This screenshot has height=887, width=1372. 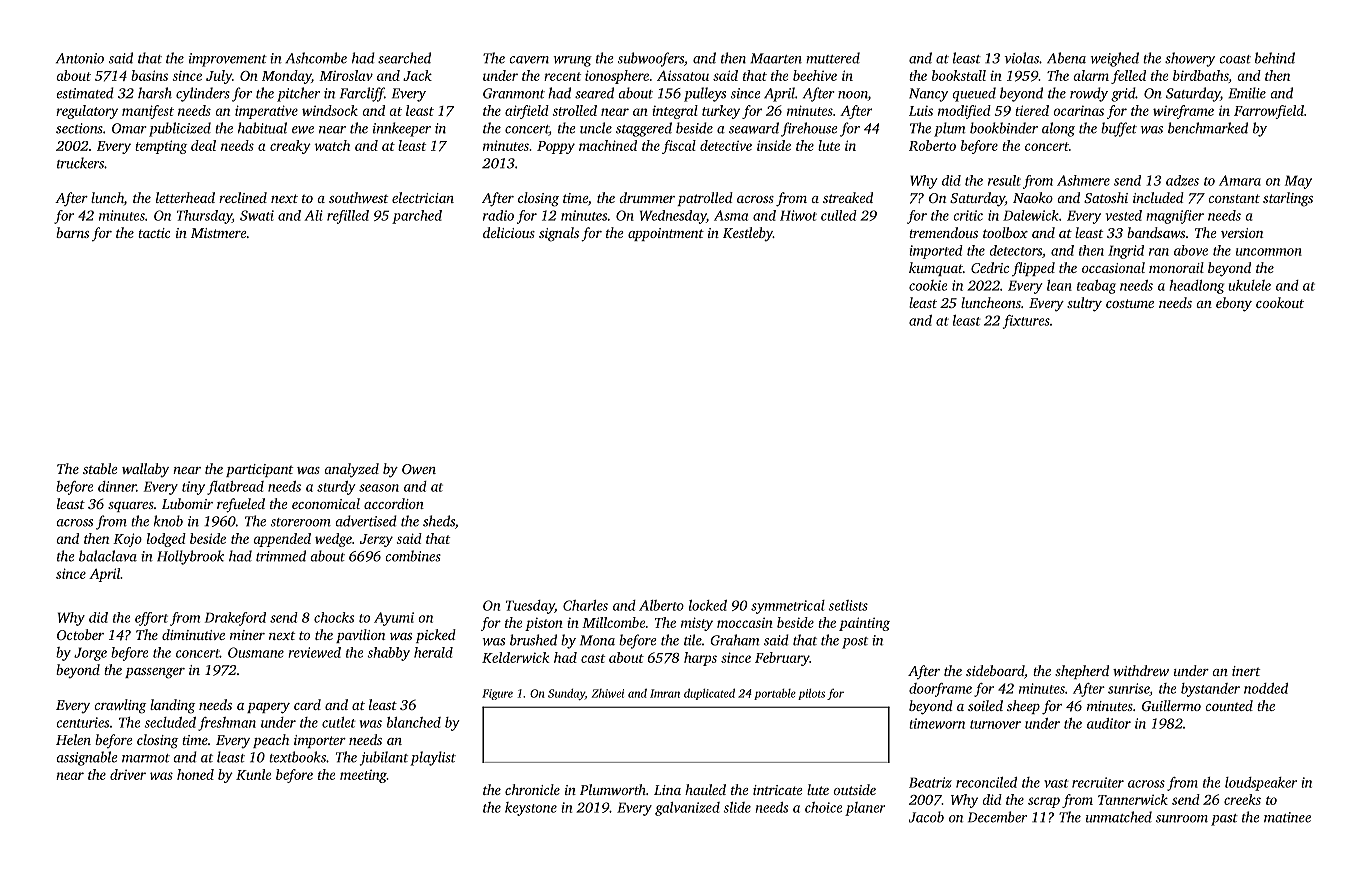 I want to click on benchmarked, so click(x=1208, y=128).
